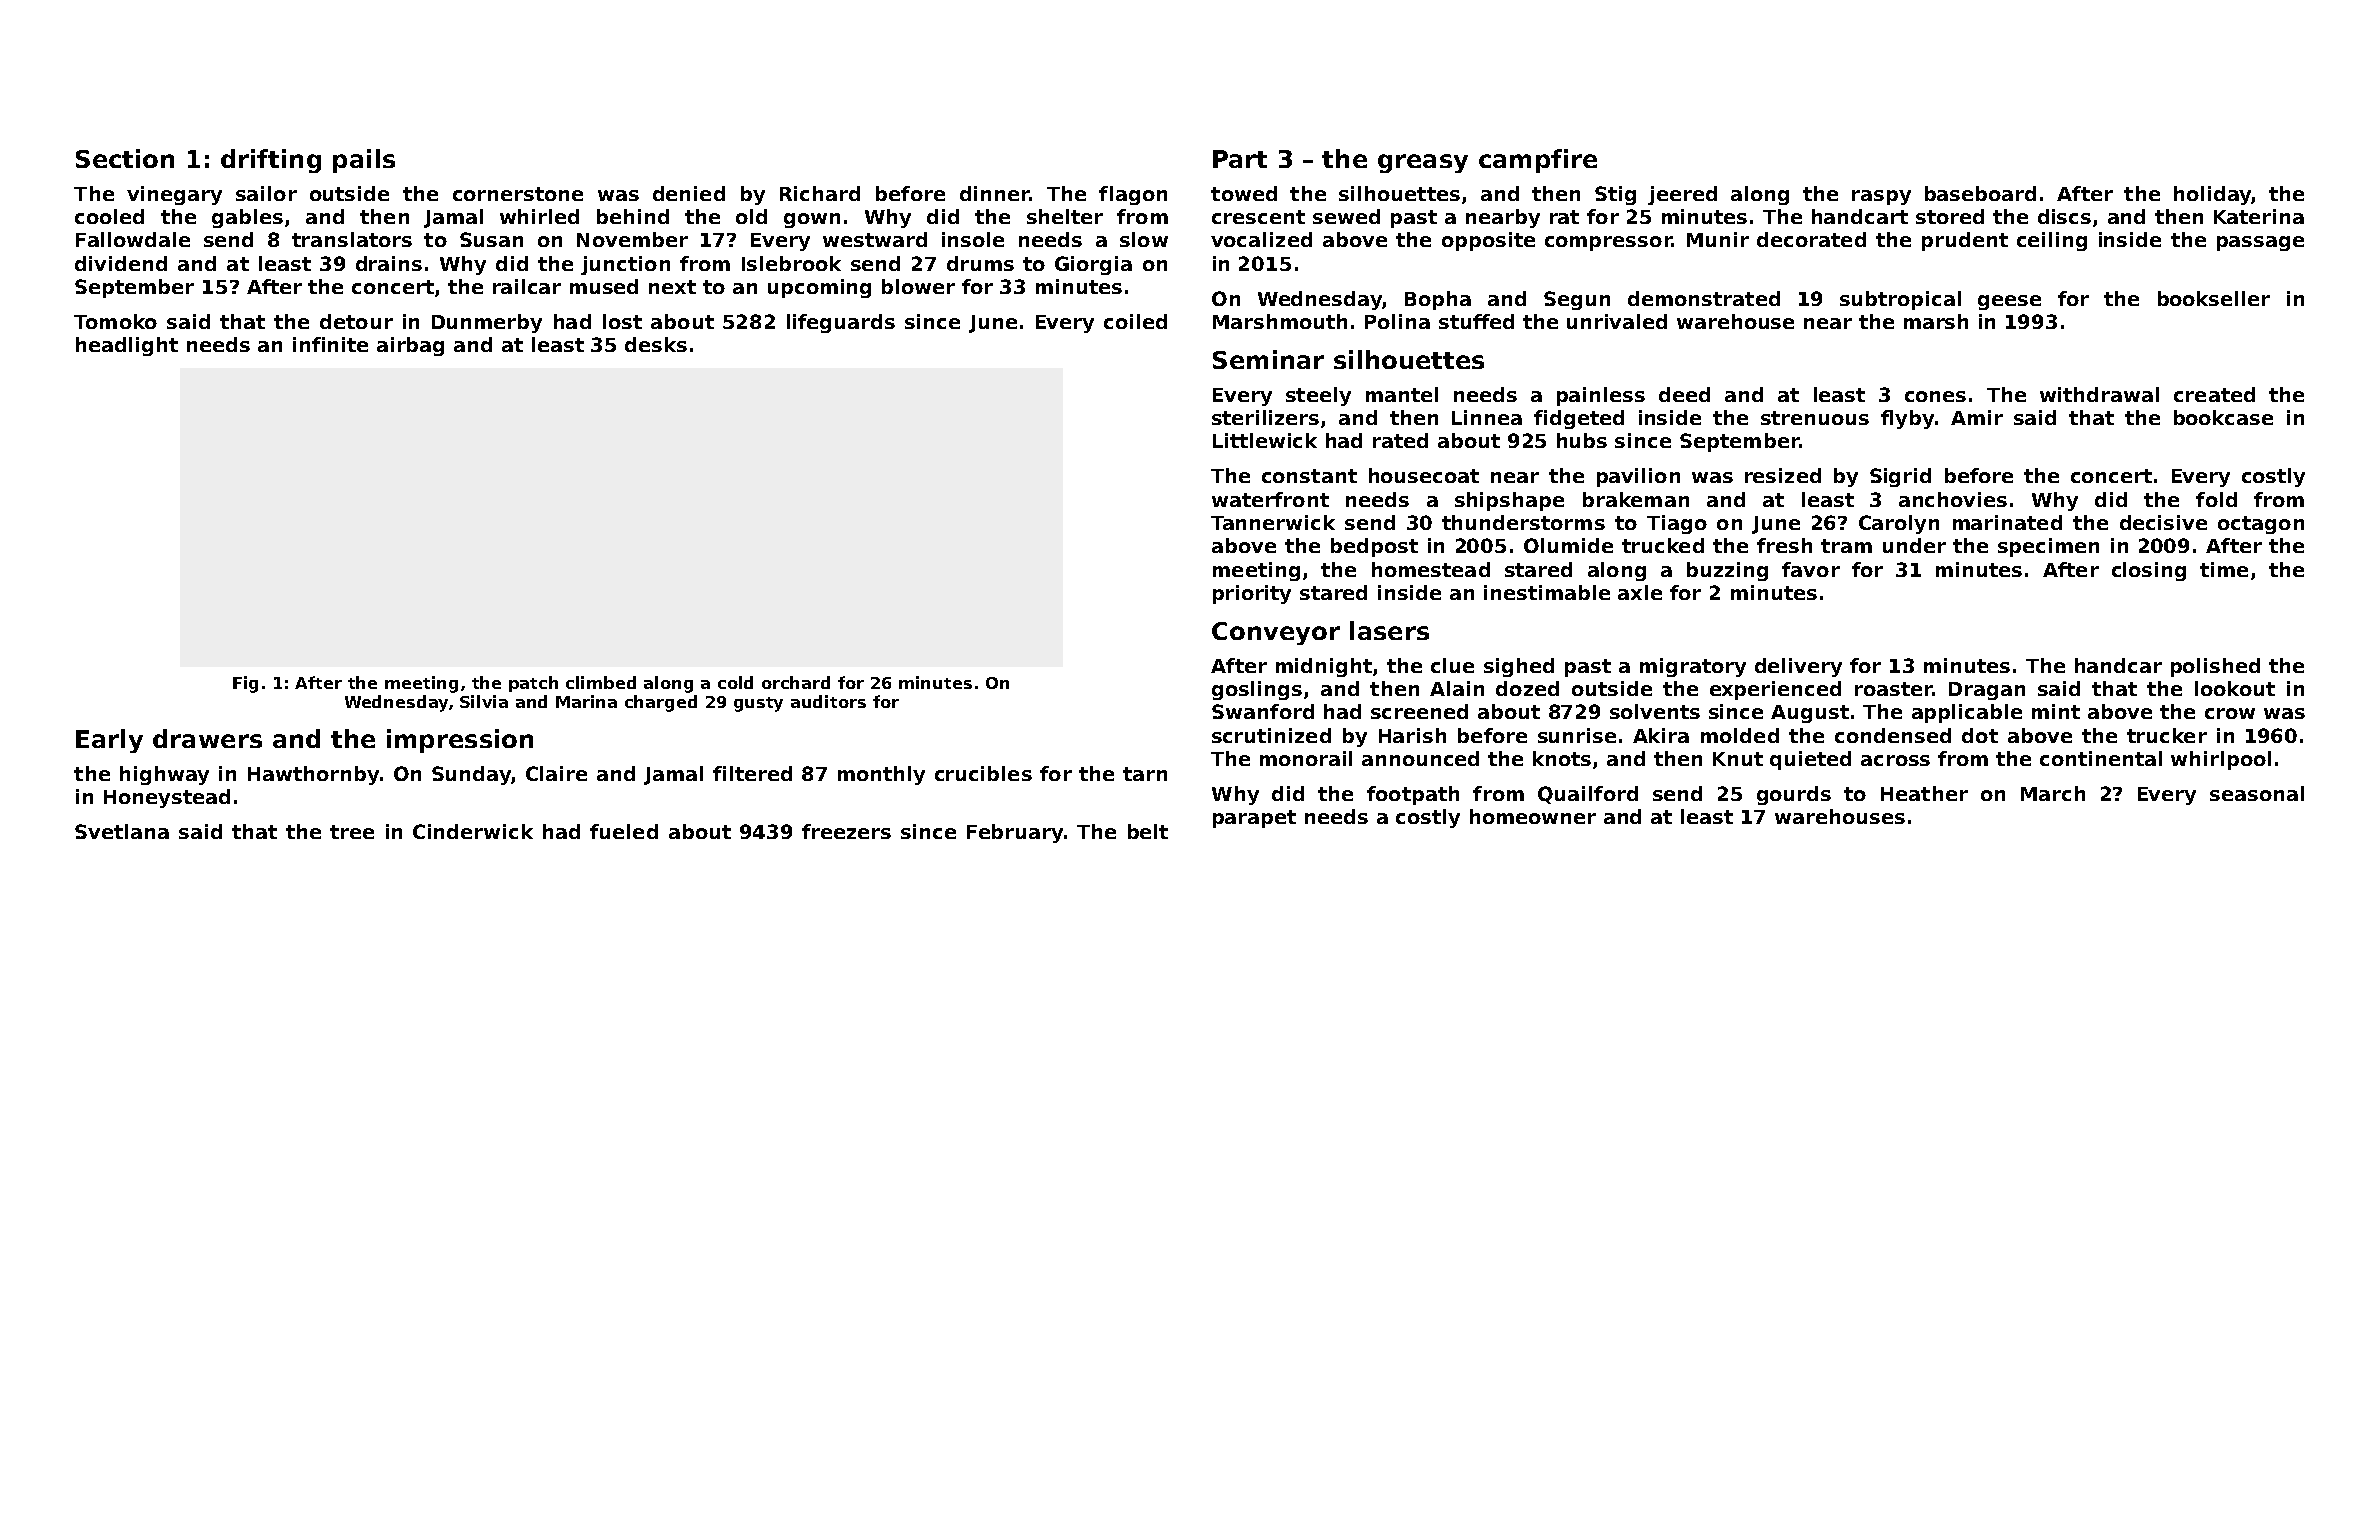 Image resolution: width=2380 pixels, height=1540 pixels. I want to click on holiday, so click(2212, 195).
